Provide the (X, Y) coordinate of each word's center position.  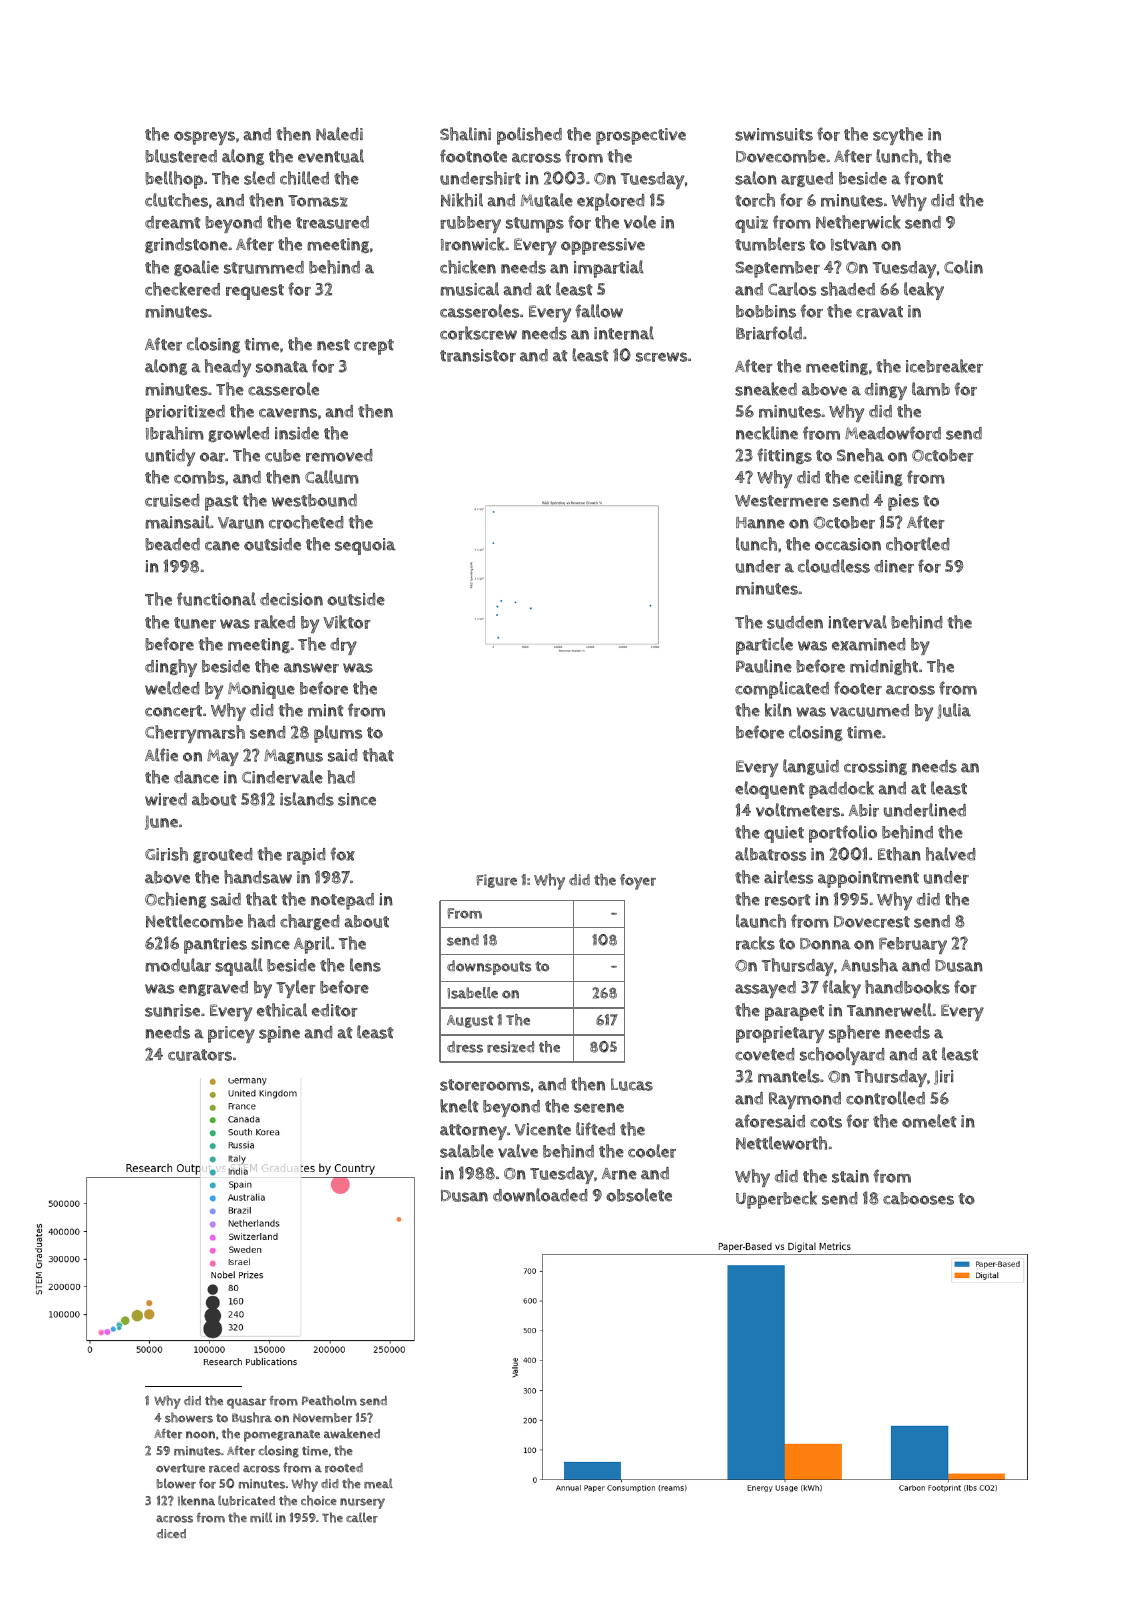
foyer (638, 882)
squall (239, 967)
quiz (751, 224)
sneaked (766, 389)
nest (333, 345)
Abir (863, 810)
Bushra (252, 1417)
